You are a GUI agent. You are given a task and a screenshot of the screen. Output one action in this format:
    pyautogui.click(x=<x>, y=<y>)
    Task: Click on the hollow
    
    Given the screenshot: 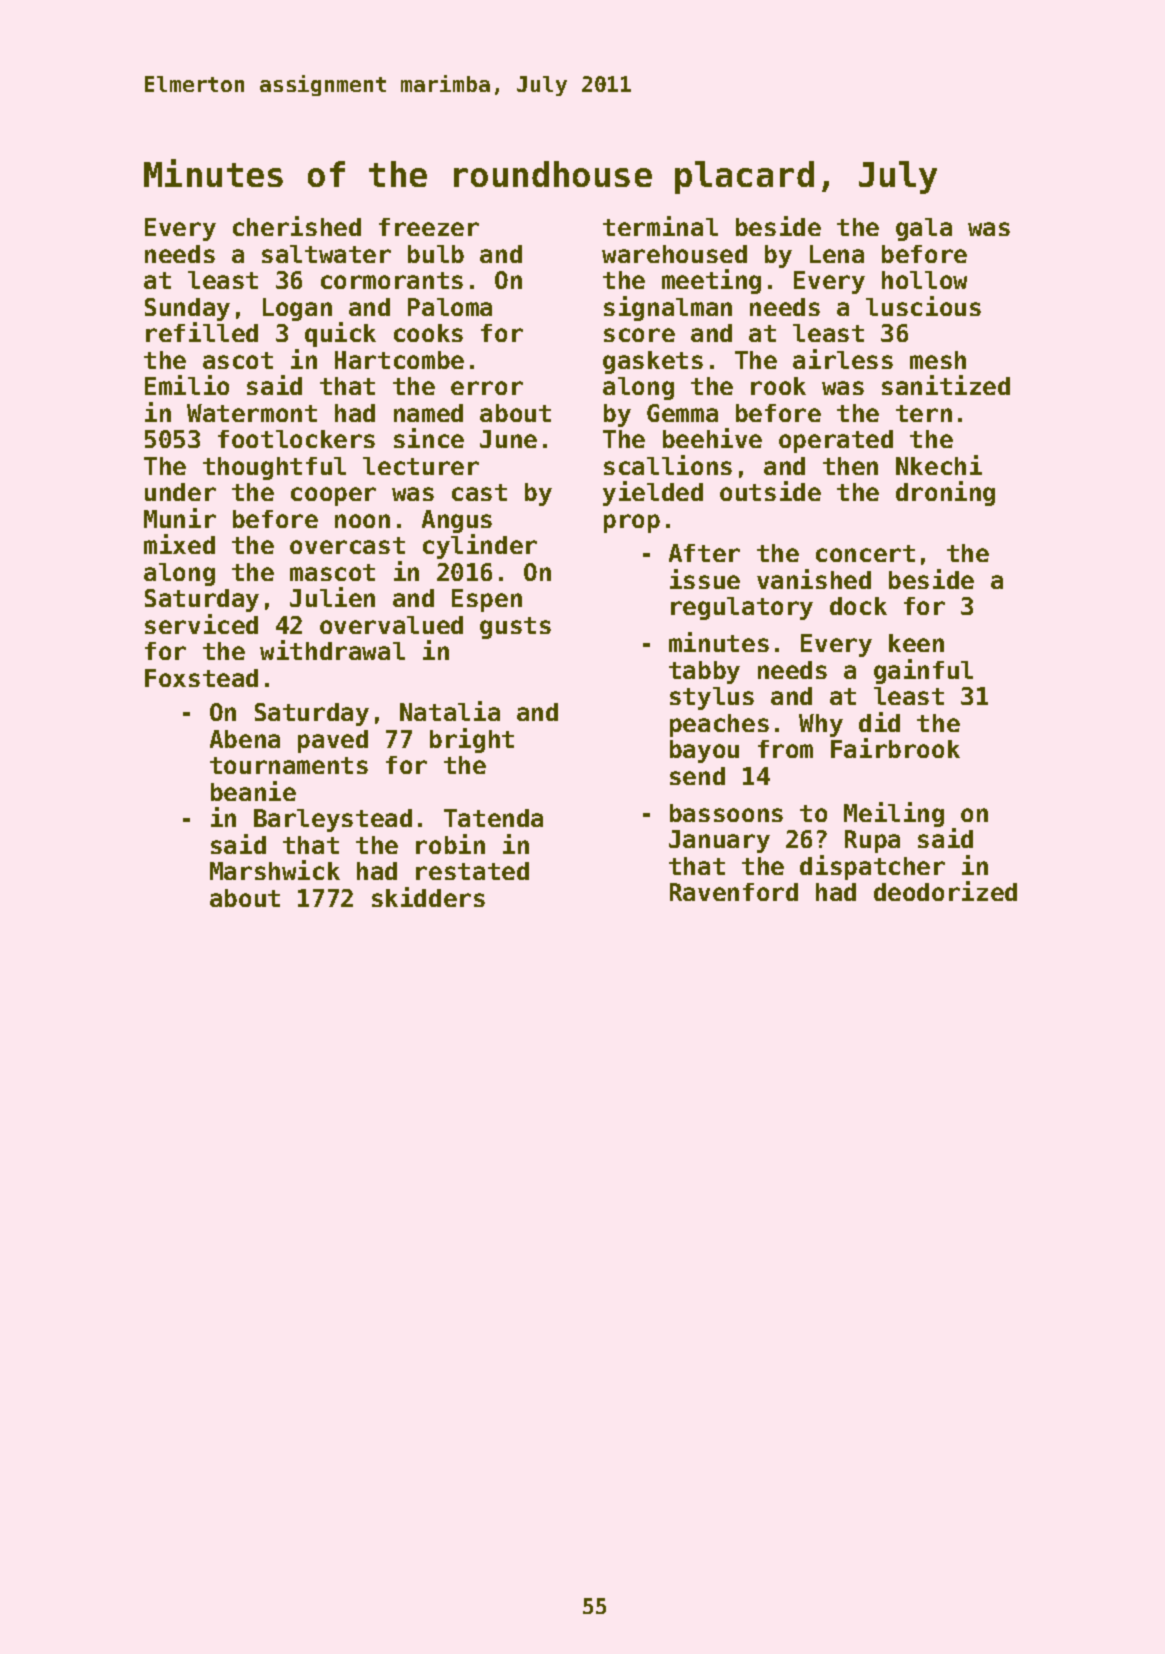 What is the action you would take?
    pyautogui.click(x=924, y=280)
